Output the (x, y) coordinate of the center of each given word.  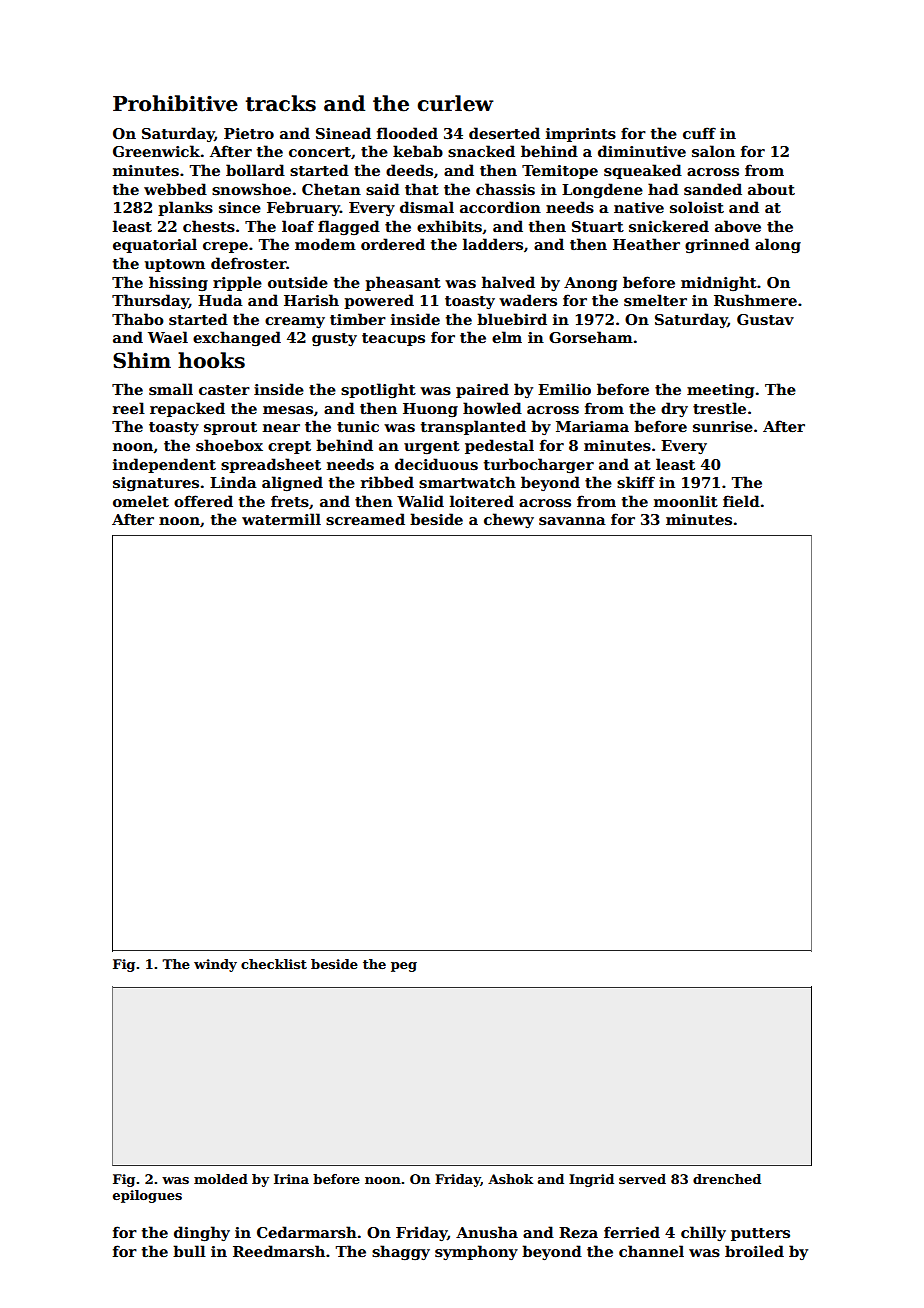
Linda (233, 482)
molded (221, 1179)
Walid (420, 501)
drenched (727, 1179)
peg (404, 967)
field (741, 501)
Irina (291, 1179)
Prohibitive (175, 103)
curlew (455, 103)
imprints (581, 135)
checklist (274, 964)
